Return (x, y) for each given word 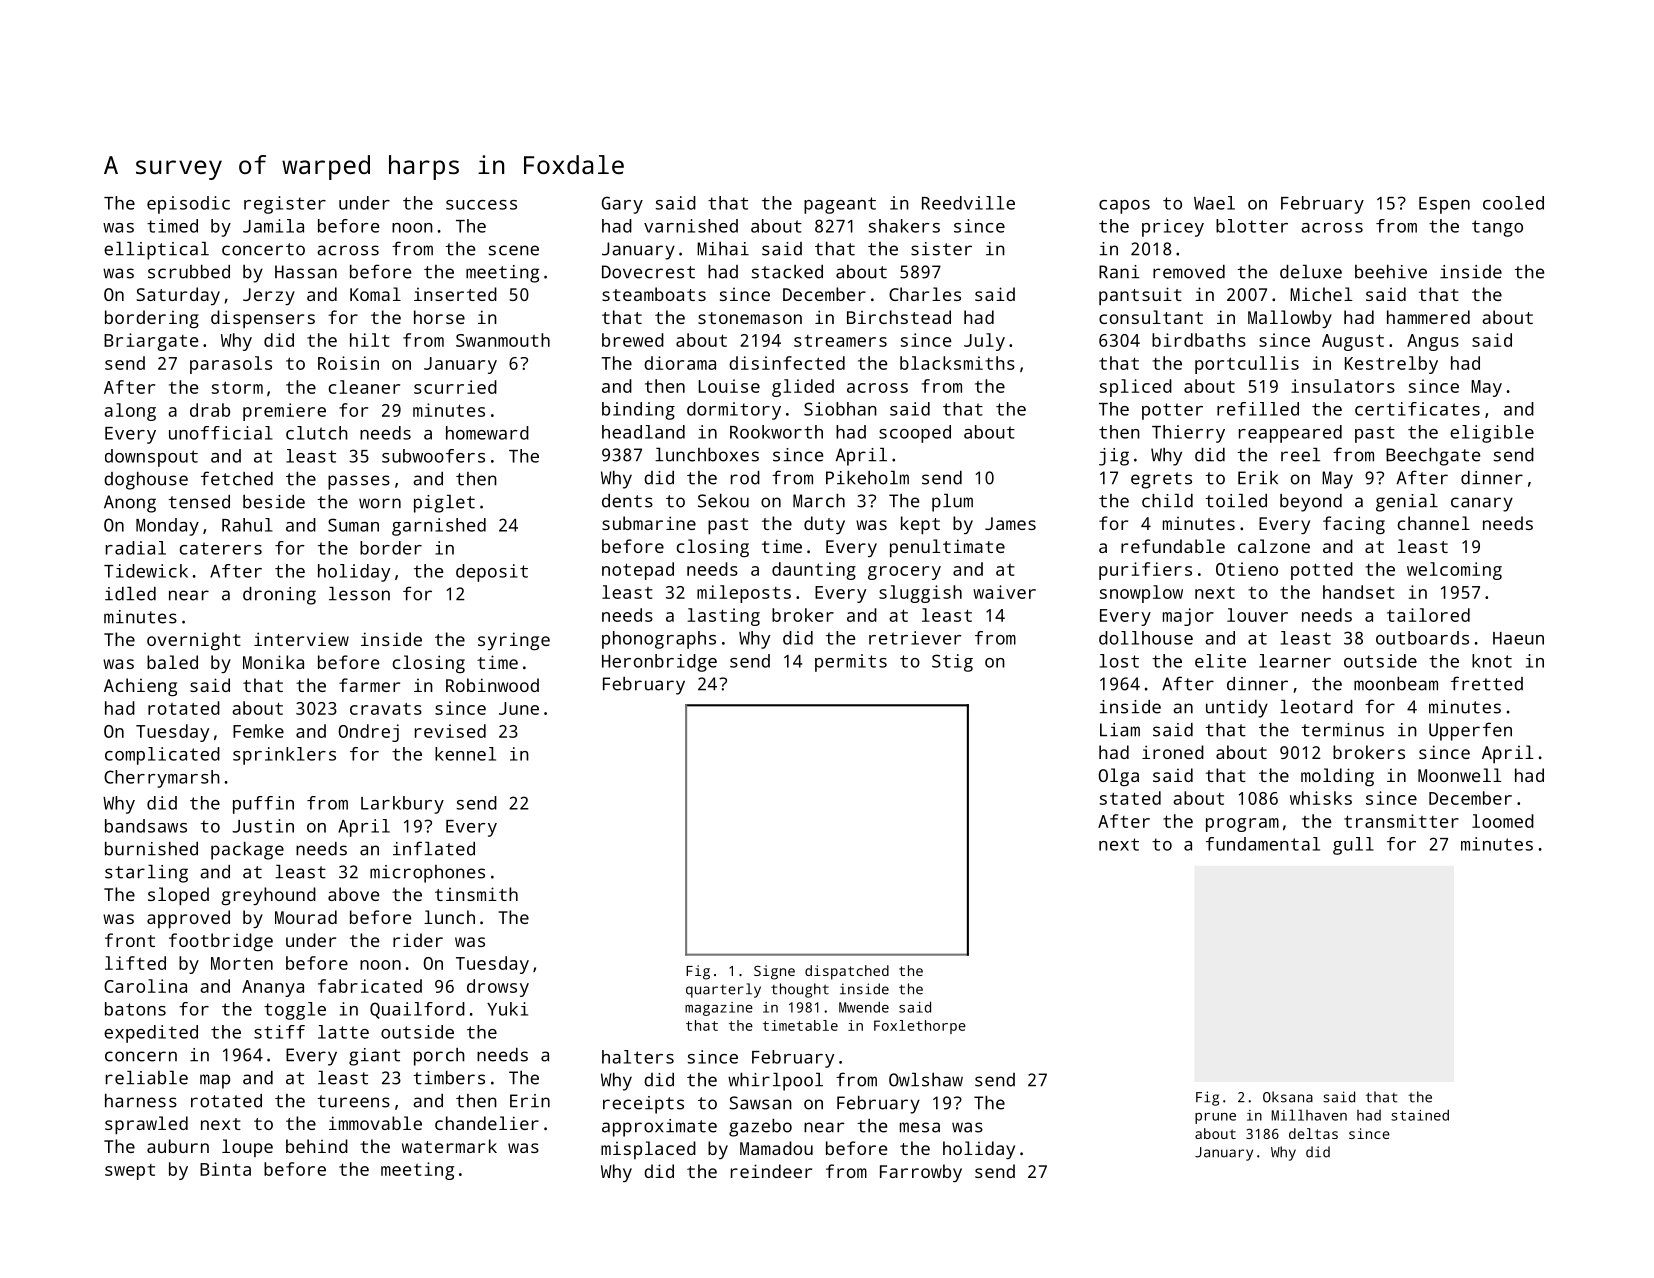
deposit (492, 573)
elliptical (156, 251)
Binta (225, 1169)
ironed (1173, 752)
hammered (1428, 317)
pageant (840, 205)
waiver (1004, 592)
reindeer (771, 1171)
